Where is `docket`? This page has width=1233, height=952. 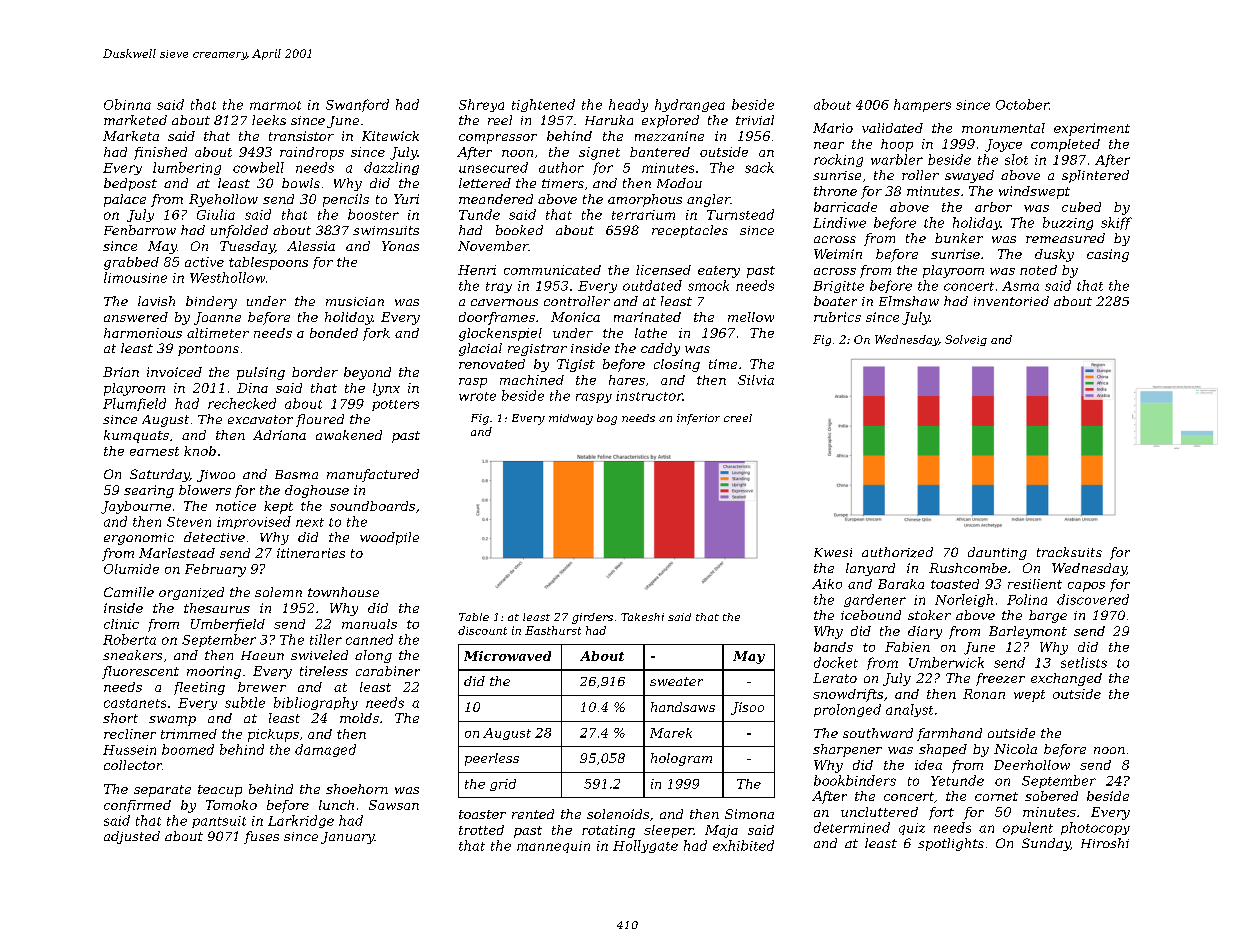
docket is located at coordinates (836, 662).
